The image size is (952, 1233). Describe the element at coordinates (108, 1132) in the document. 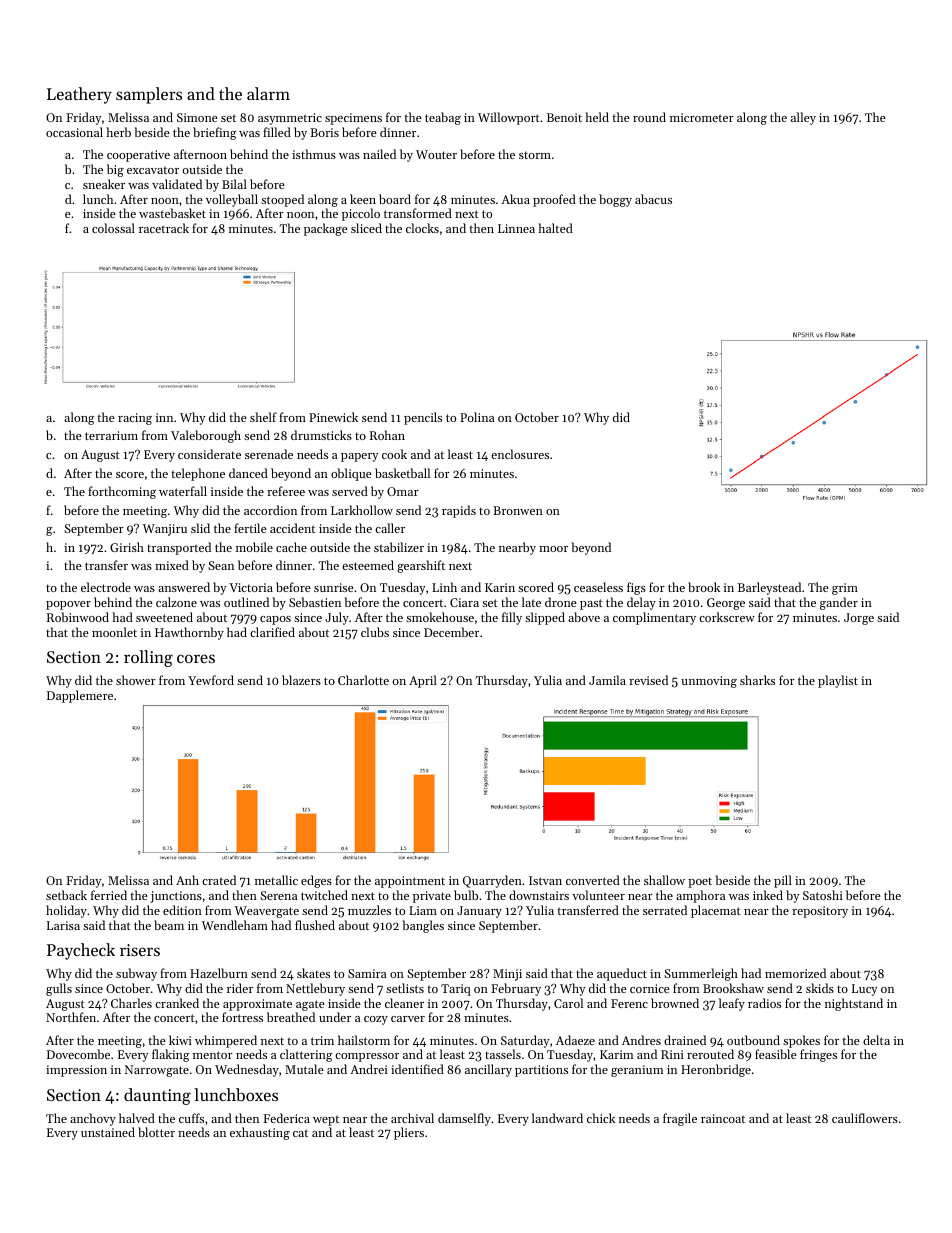

I see `unstained` at that location.
